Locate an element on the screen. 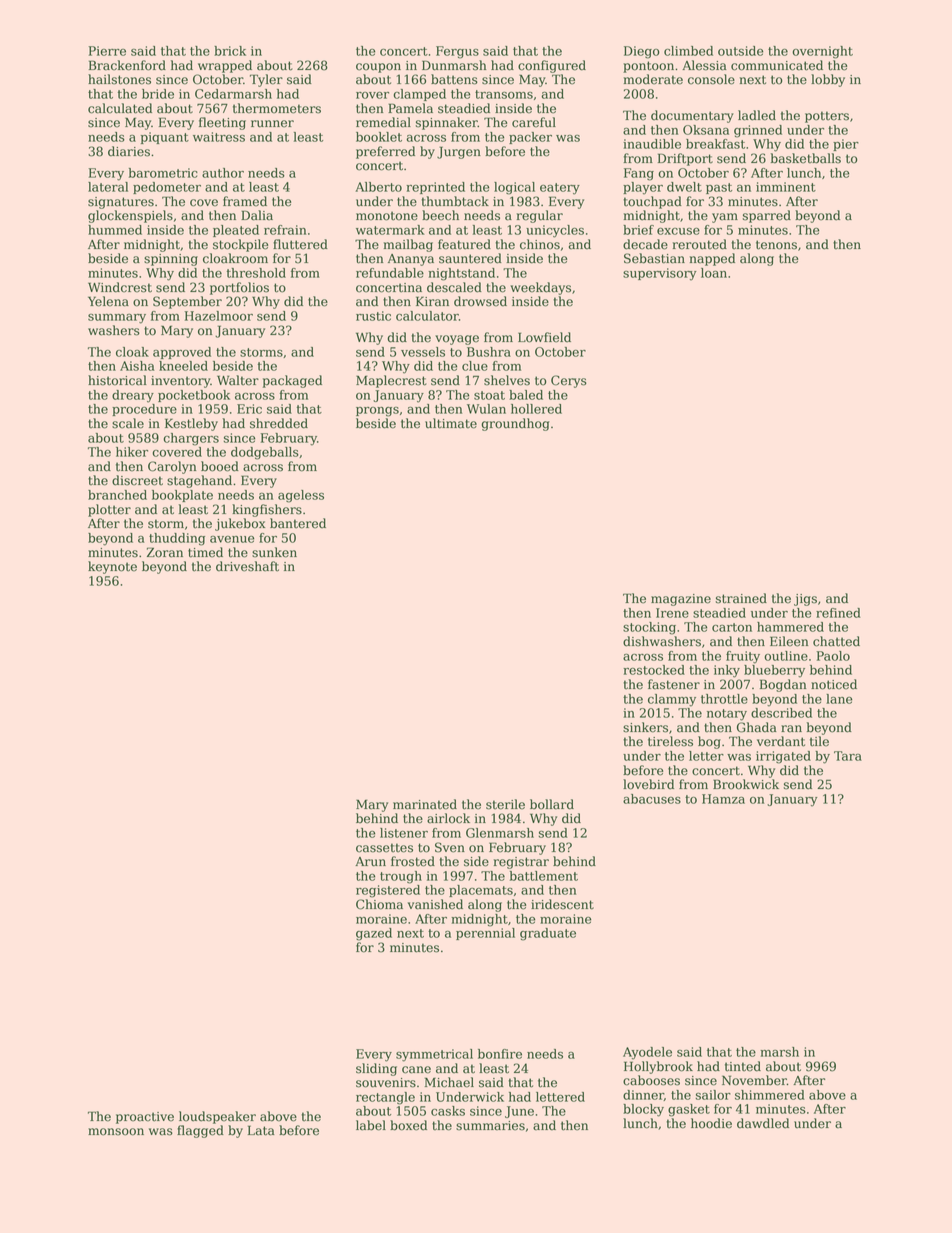  fleeting is located at coordinates (222, 123).
